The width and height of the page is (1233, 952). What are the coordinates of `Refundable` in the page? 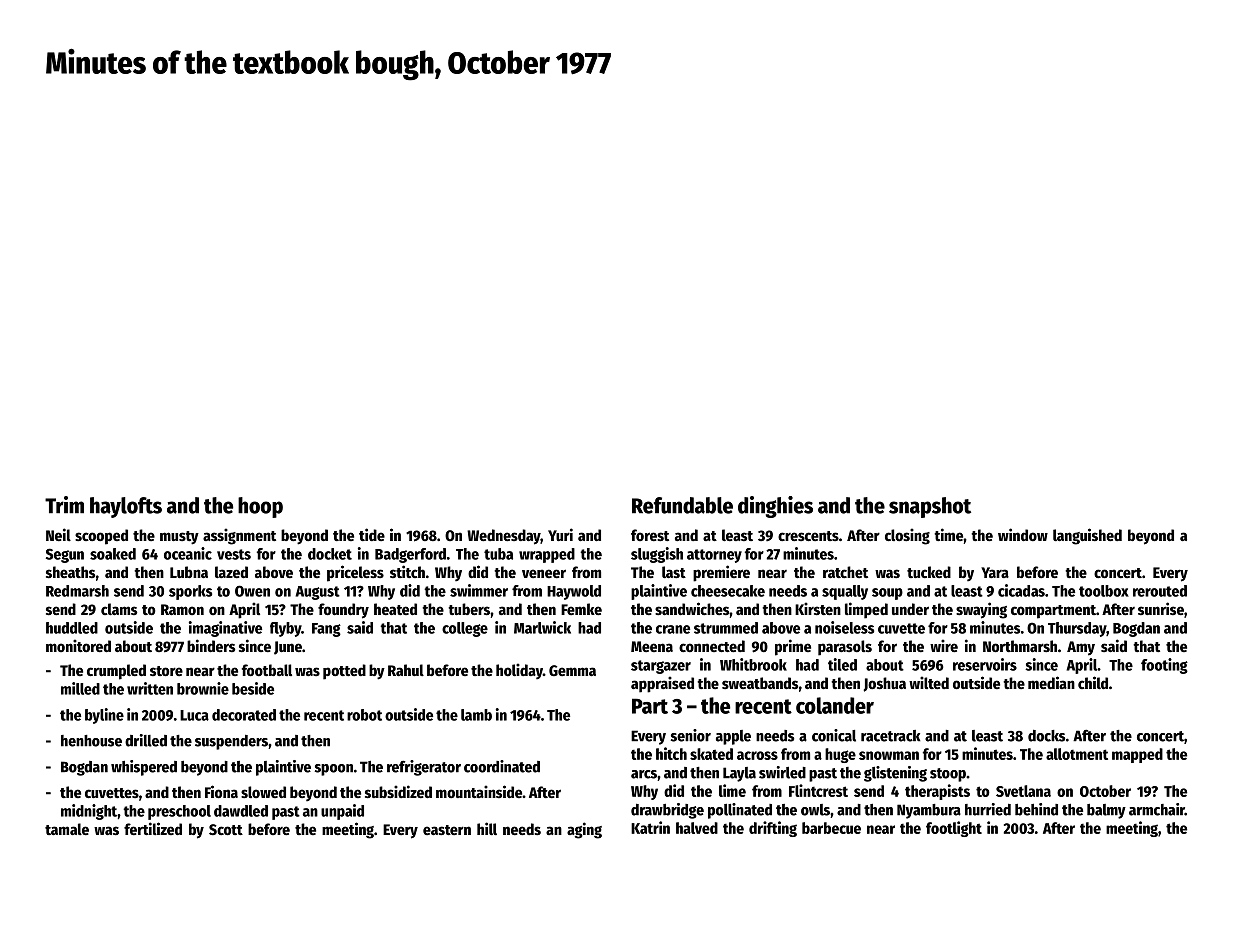 It's located at (682, 505).
